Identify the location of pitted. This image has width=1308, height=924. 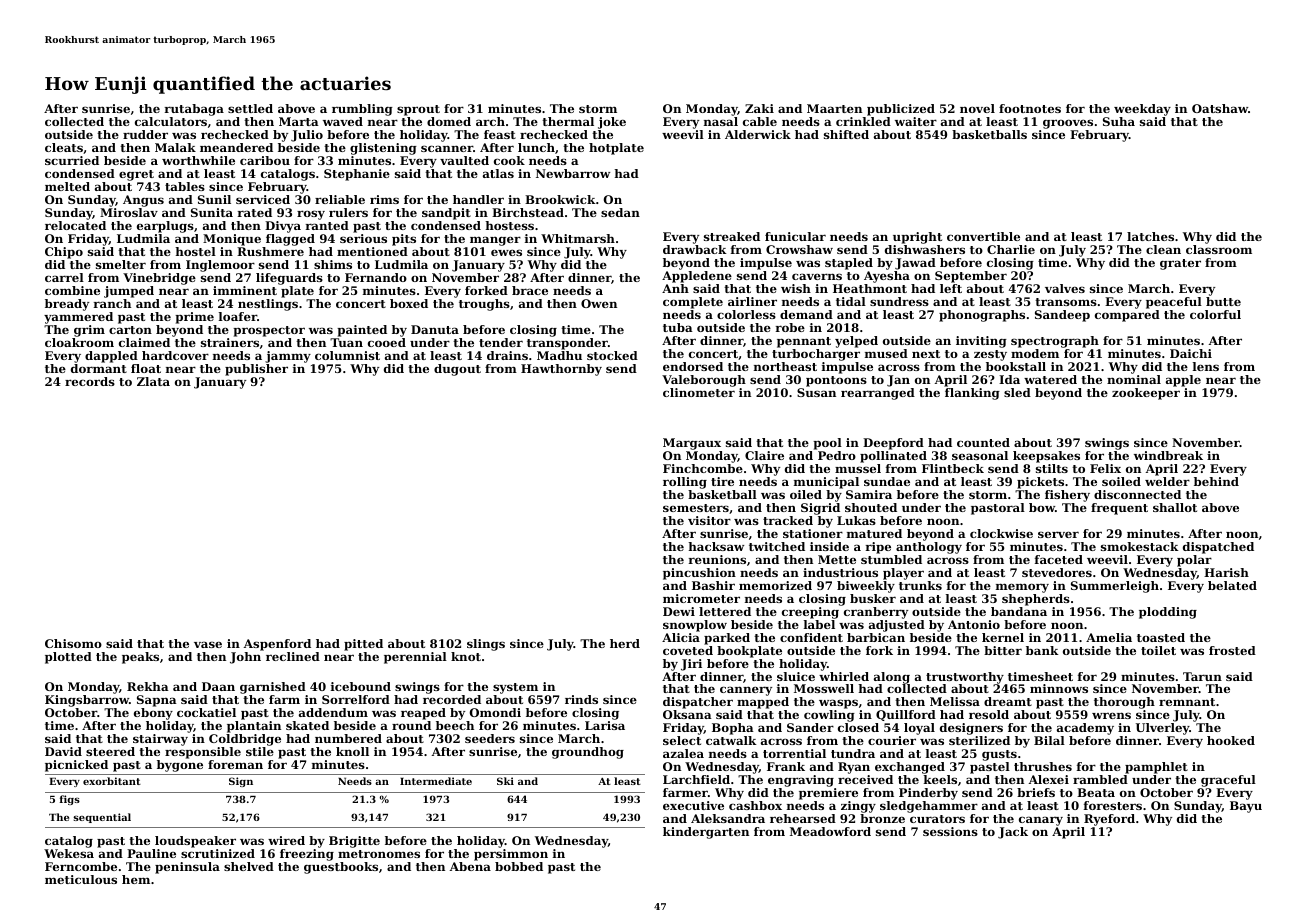
(363, 645).
